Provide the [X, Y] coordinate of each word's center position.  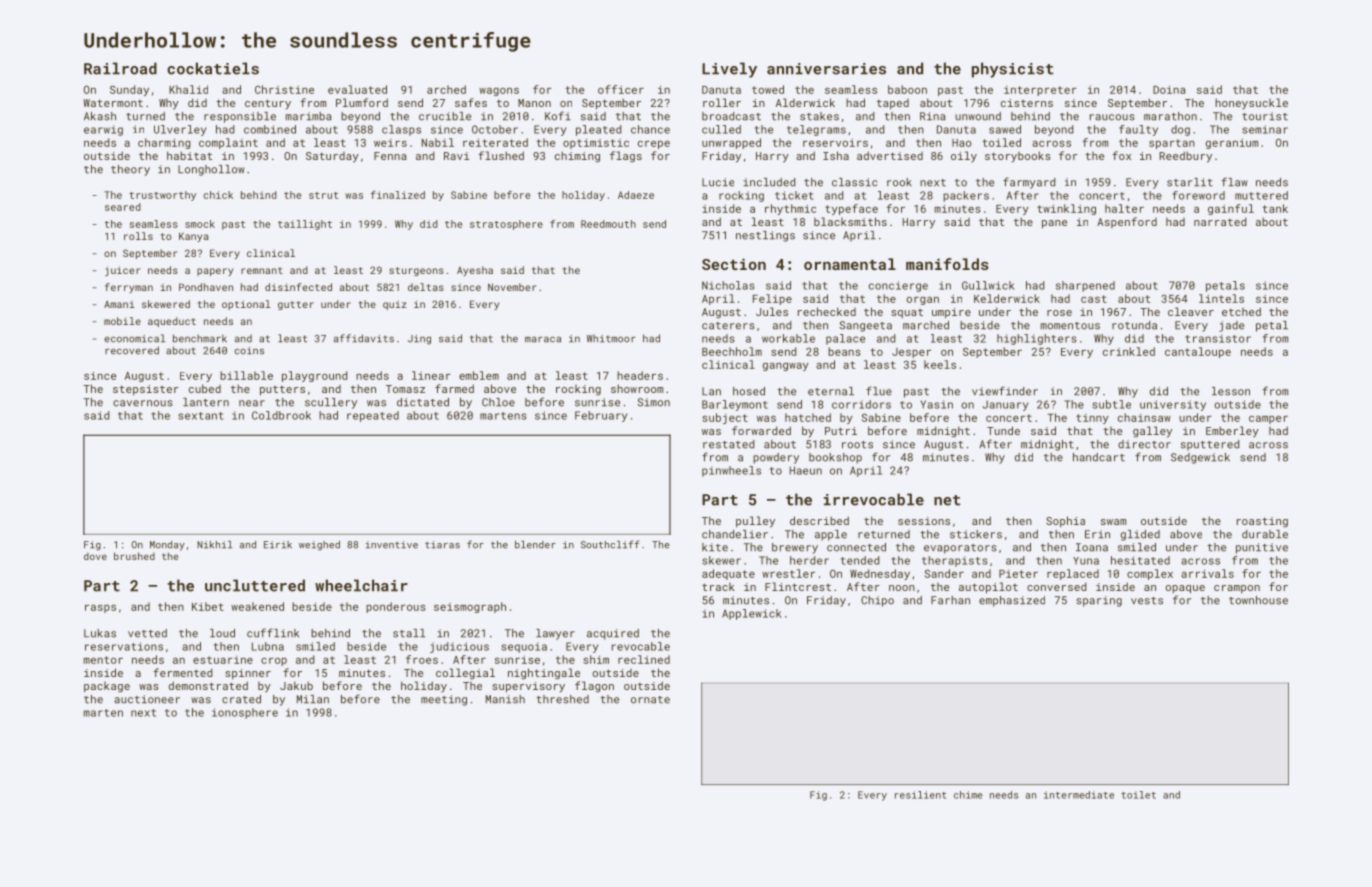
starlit [1190, 182]
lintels [1221, 298]
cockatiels [213, 68]
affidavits [364, 338]
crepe [654, 144]
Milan [313, 699]
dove [95, 556]
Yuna [1086, 561]
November [512, 287]
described [819, 520]
